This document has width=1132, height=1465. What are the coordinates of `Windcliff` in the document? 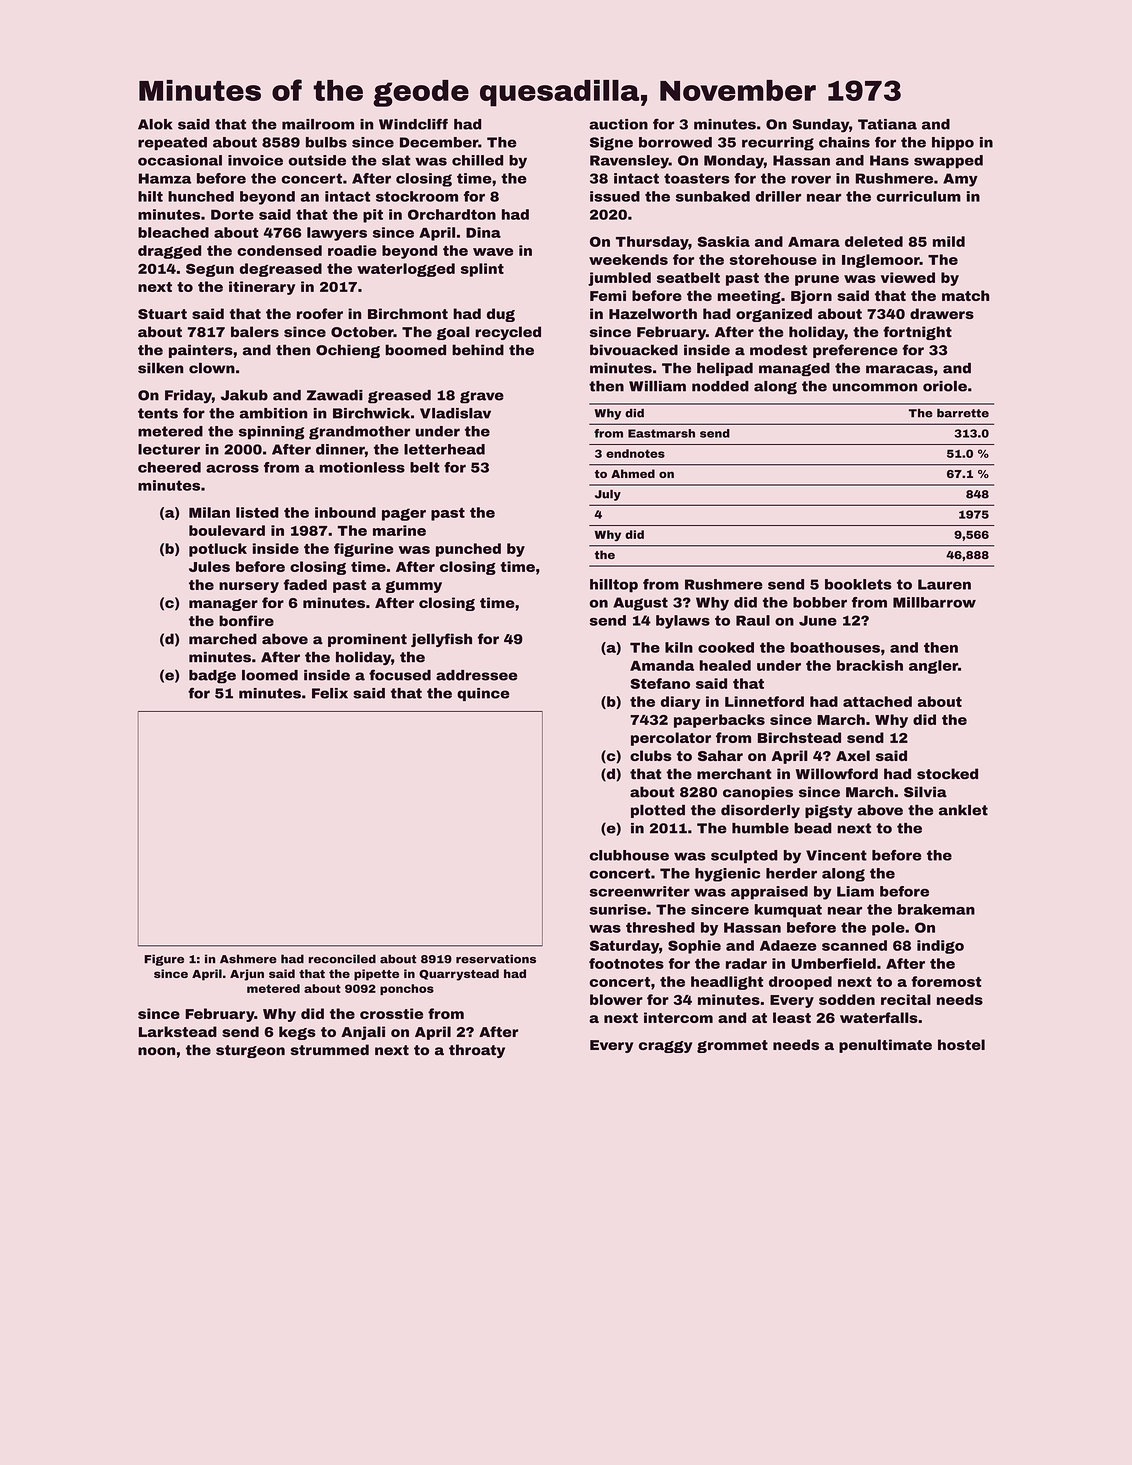 It's located at (413, 124).
